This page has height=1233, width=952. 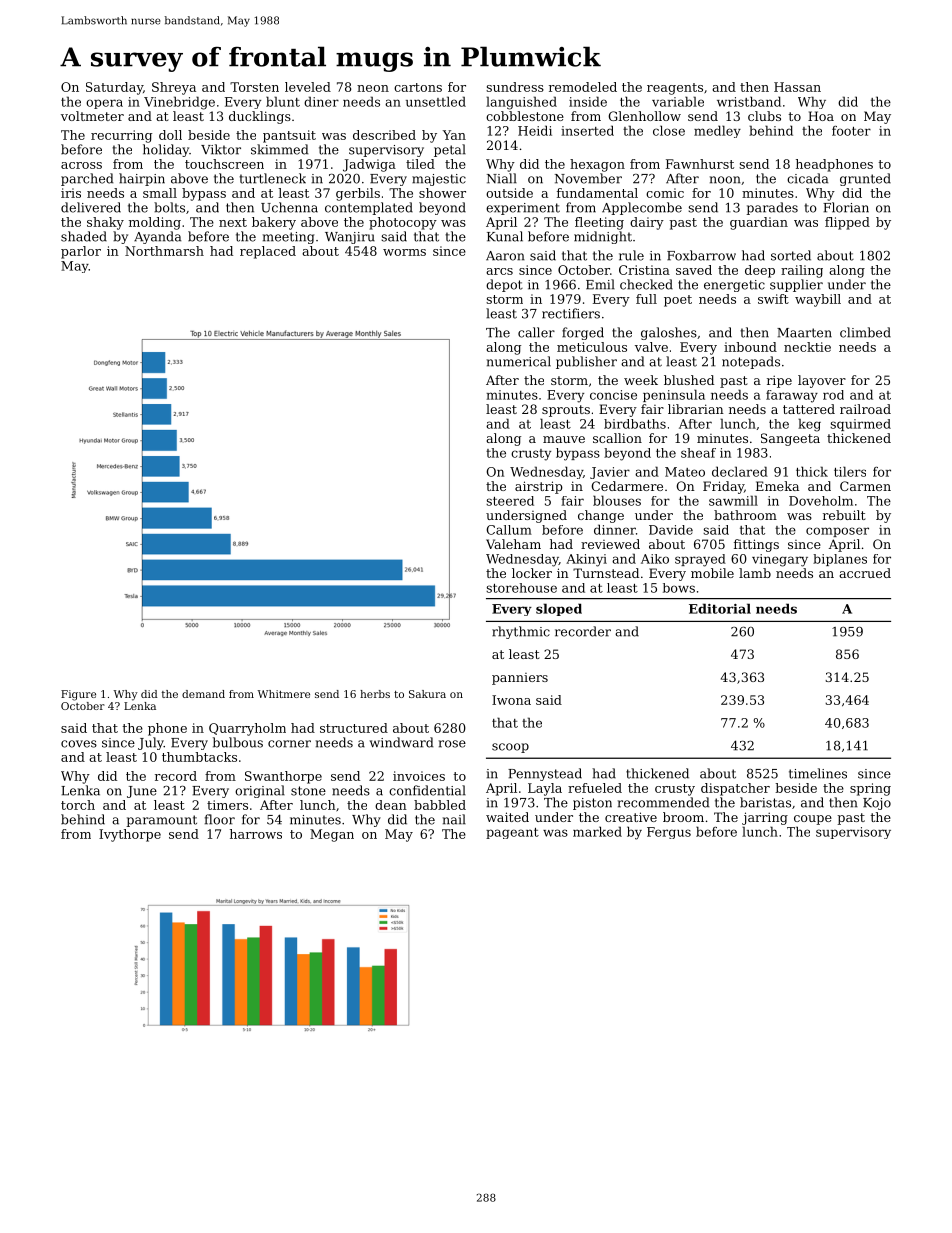 I want to click on small, so click(x=160, y=193).
